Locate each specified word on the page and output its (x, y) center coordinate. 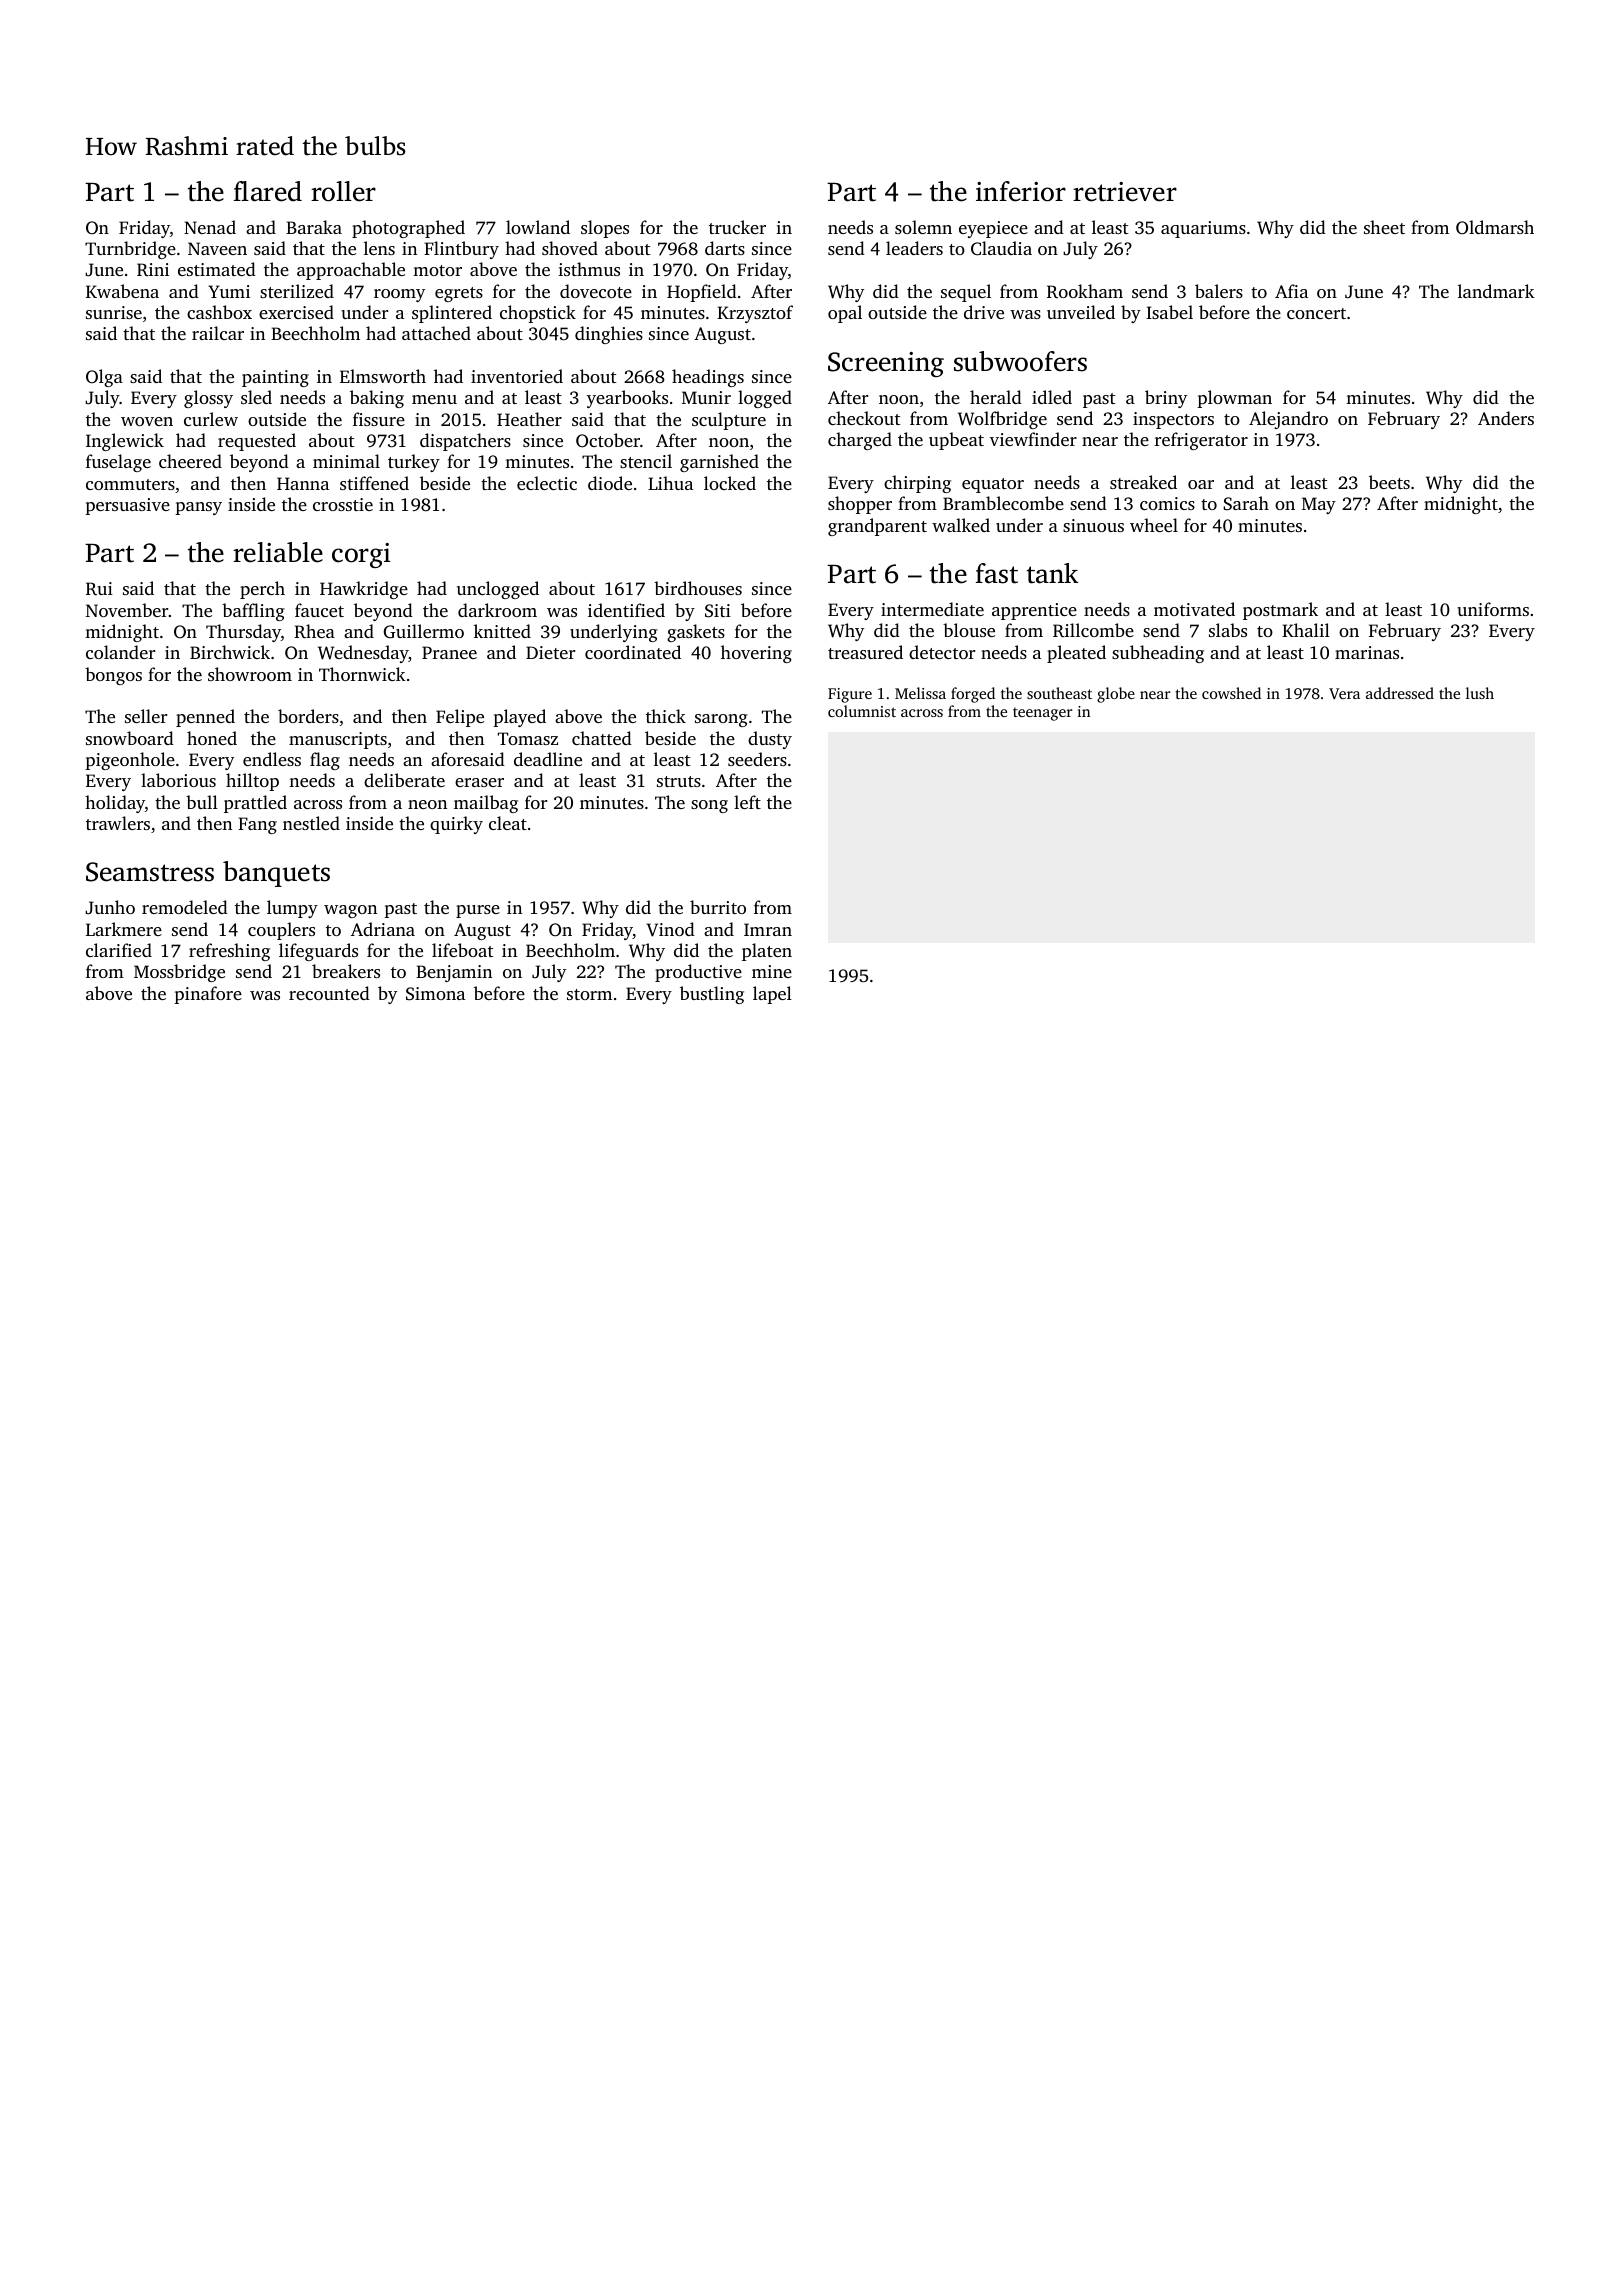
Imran (768, 929)
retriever (1125, 192)
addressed (1400, 693)
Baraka (314, 227)
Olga (104, 378)
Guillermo (424, 631)
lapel (772, 995)
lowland (538, 227)
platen (767, 952)
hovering (756, 654)
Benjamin (454, 973)
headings (708, 378)
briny (1166, 399)
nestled (311, 823)
